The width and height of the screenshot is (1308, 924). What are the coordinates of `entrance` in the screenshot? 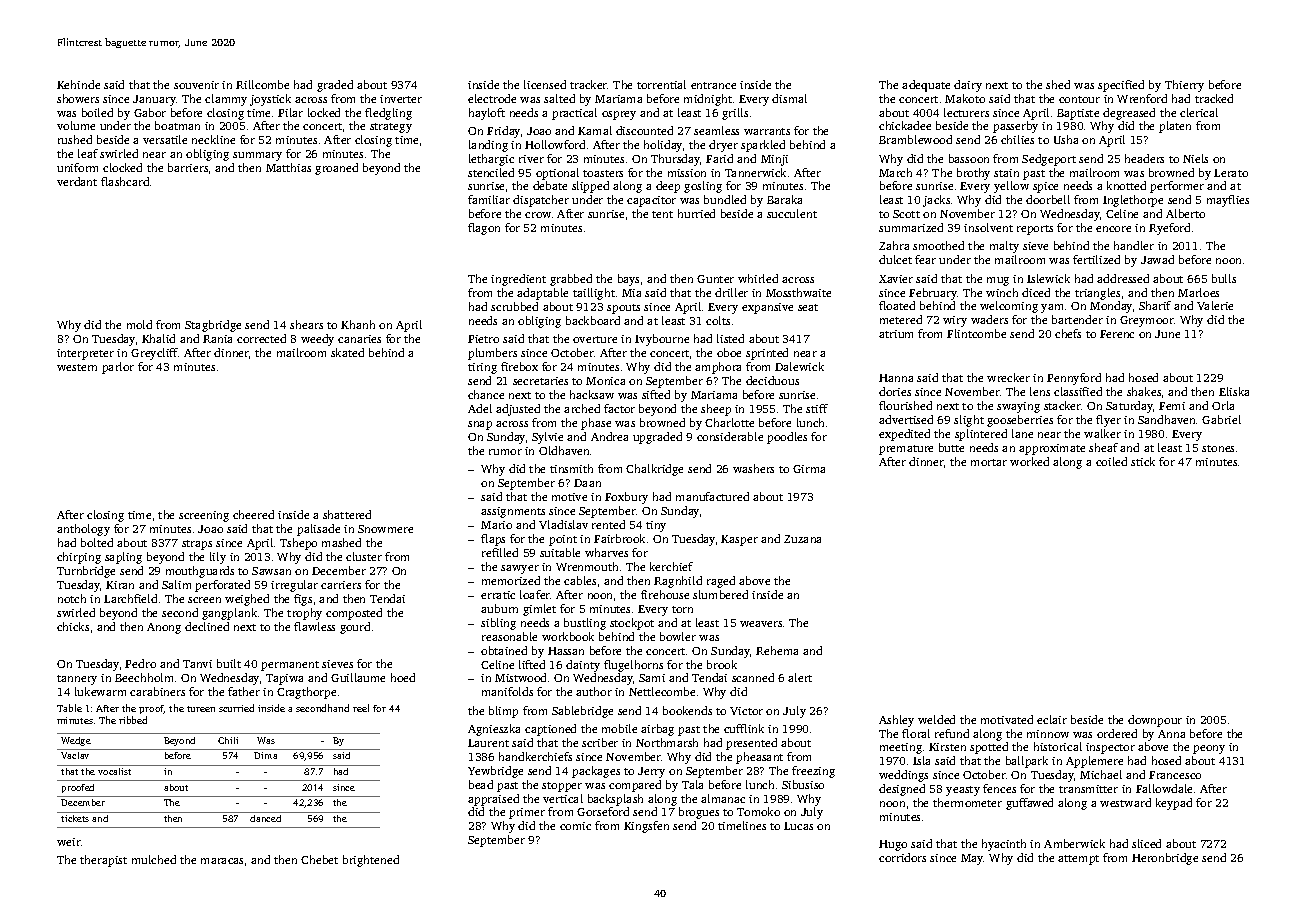 It's located at (713, 85).
